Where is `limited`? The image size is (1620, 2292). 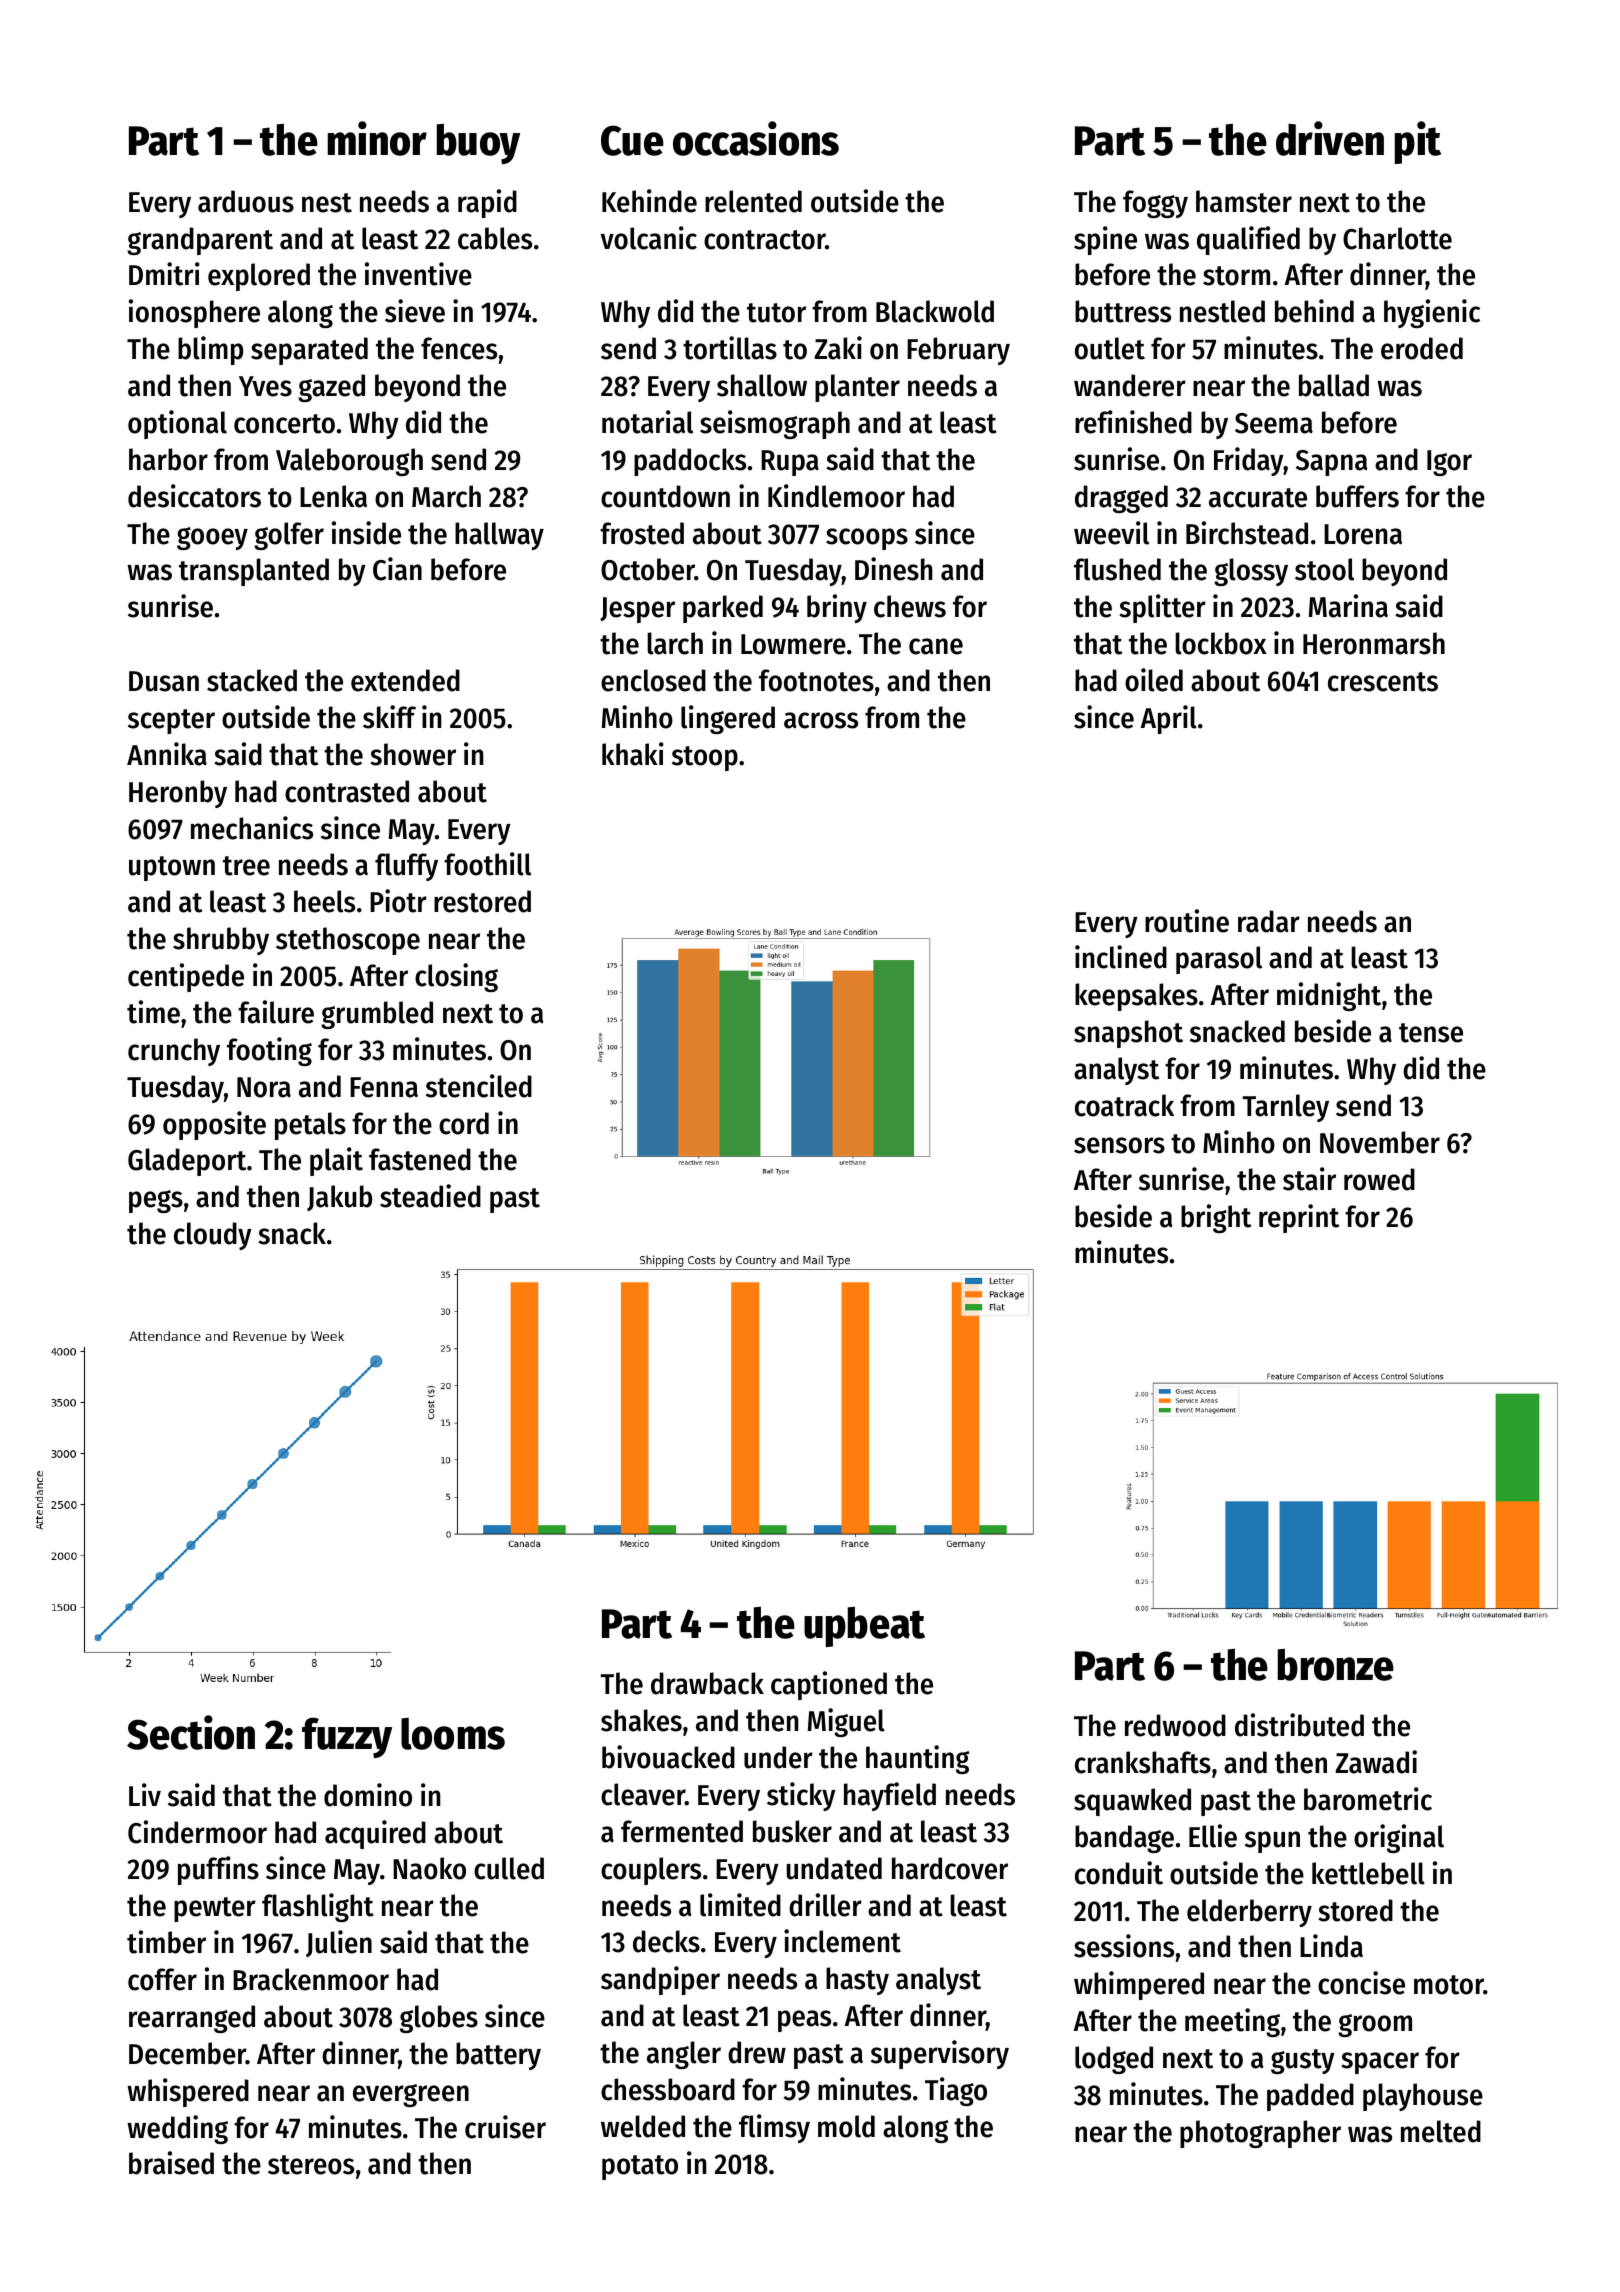 limited is located at coordinates (740, 1905).
